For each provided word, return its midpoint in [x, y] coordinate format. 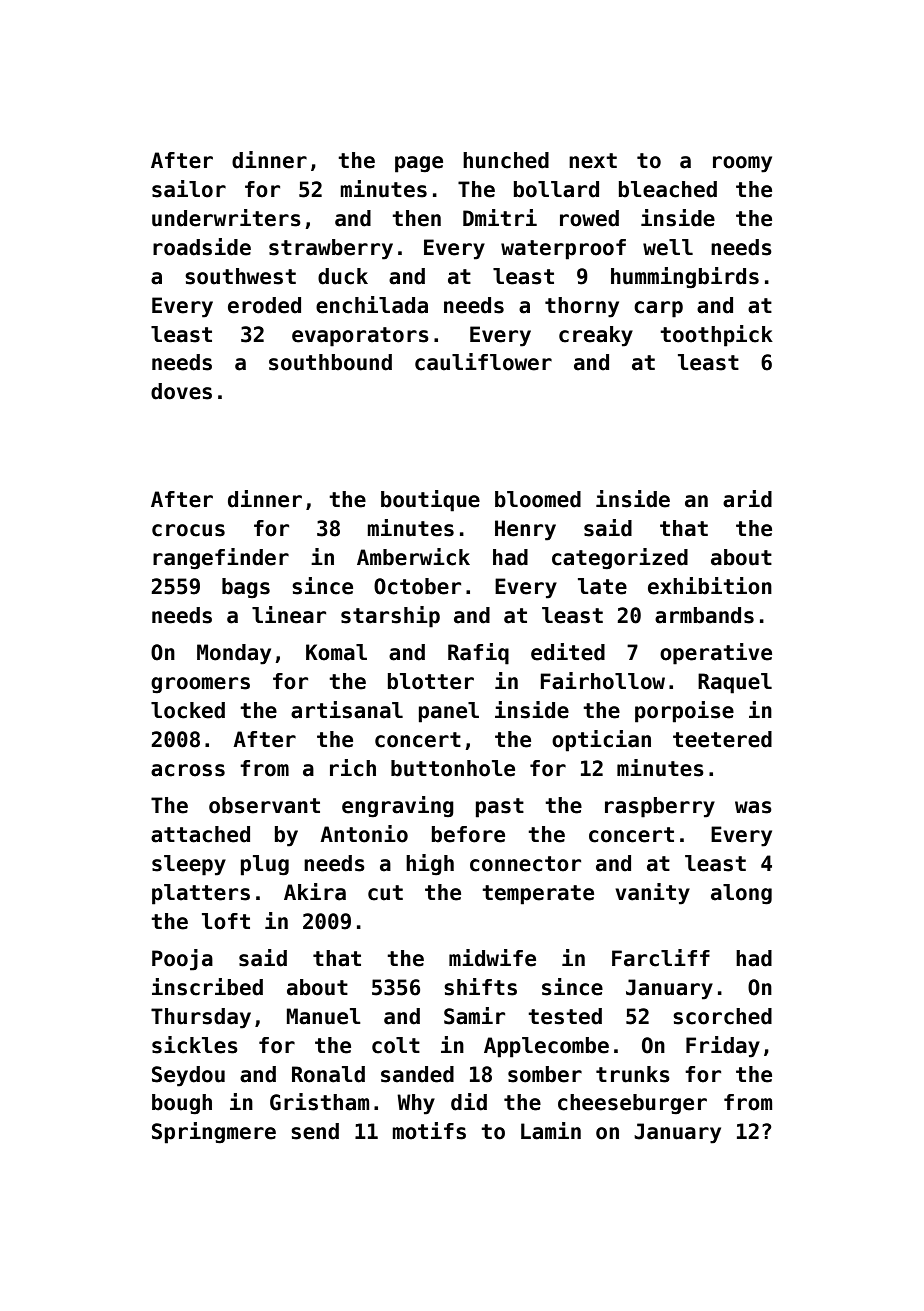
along [741, 894]
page [419, 164]
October [417, 586]
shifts [480, 987]
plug [265, 865]
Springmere [214, 1133]
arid [747, 499]
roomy [742, 164]
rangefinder [221, 559]
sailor [189, 189]
